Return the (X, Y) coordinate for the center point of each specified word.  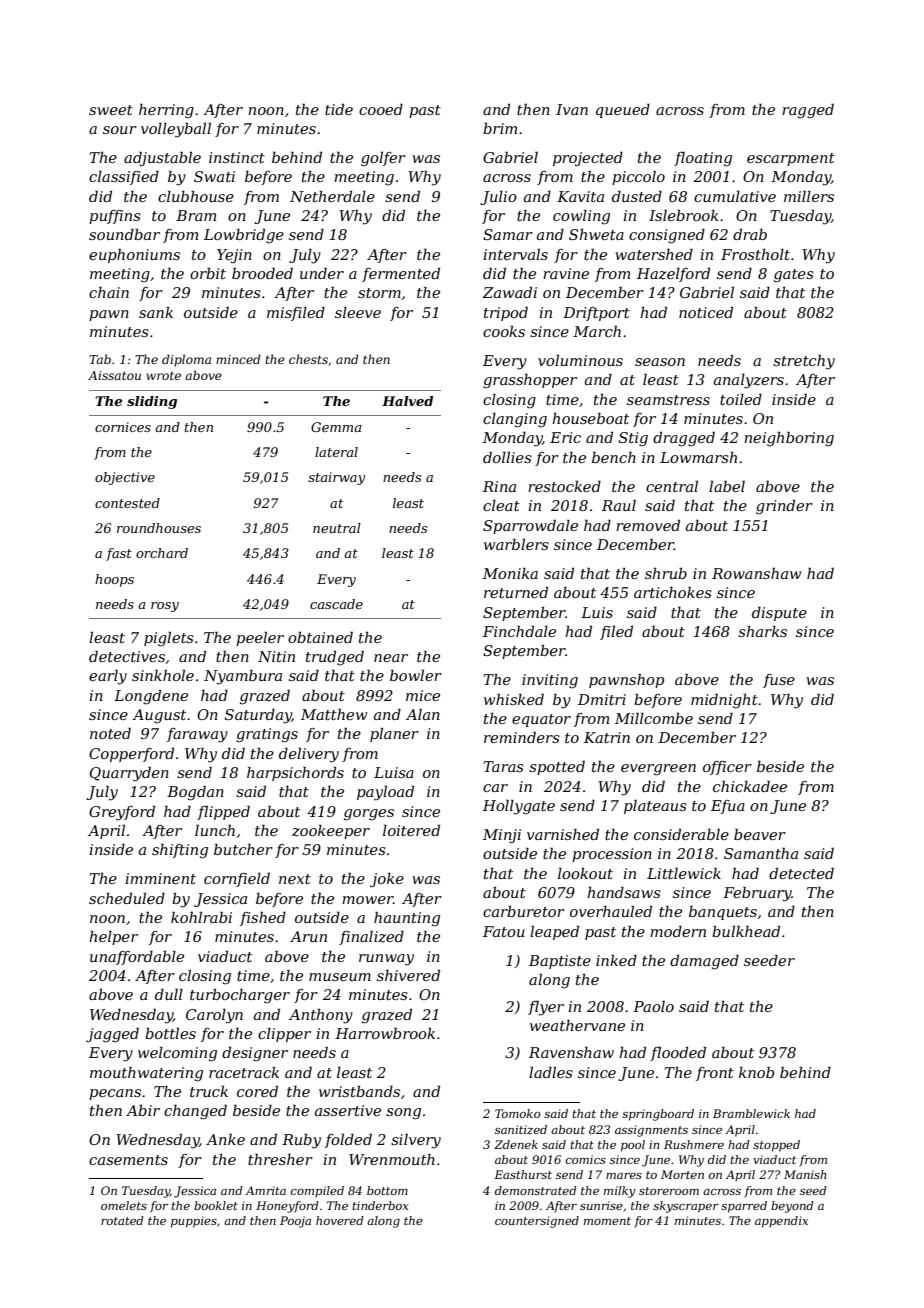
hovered (340, 1220)
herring (166, 111)
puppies (194, 1222)
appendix (781, 1222)
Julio (498, 198)
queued (623, 111)
